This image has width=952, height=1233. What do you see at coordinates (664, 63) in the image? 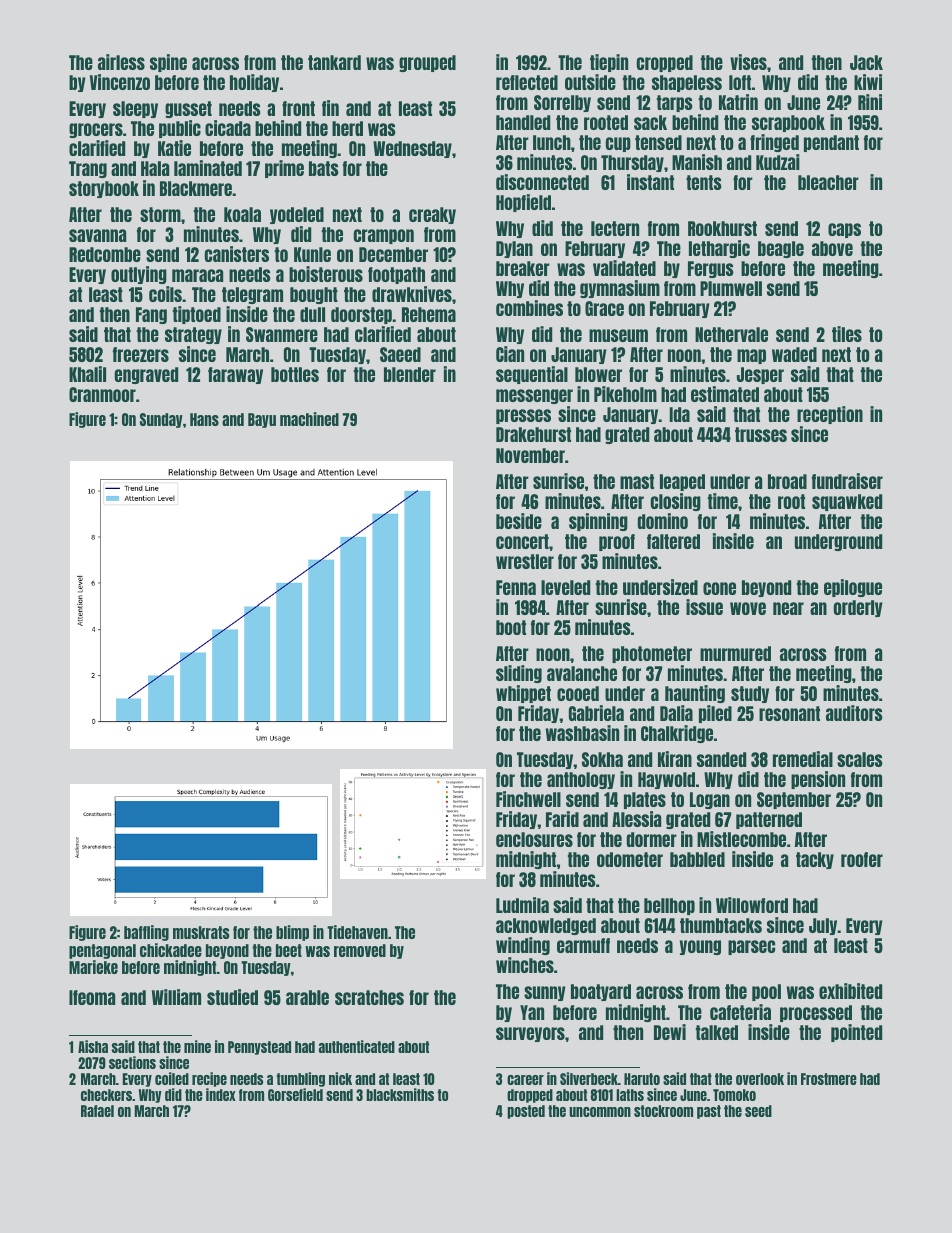
I see `cropped` at bounding box center [664, 63].
